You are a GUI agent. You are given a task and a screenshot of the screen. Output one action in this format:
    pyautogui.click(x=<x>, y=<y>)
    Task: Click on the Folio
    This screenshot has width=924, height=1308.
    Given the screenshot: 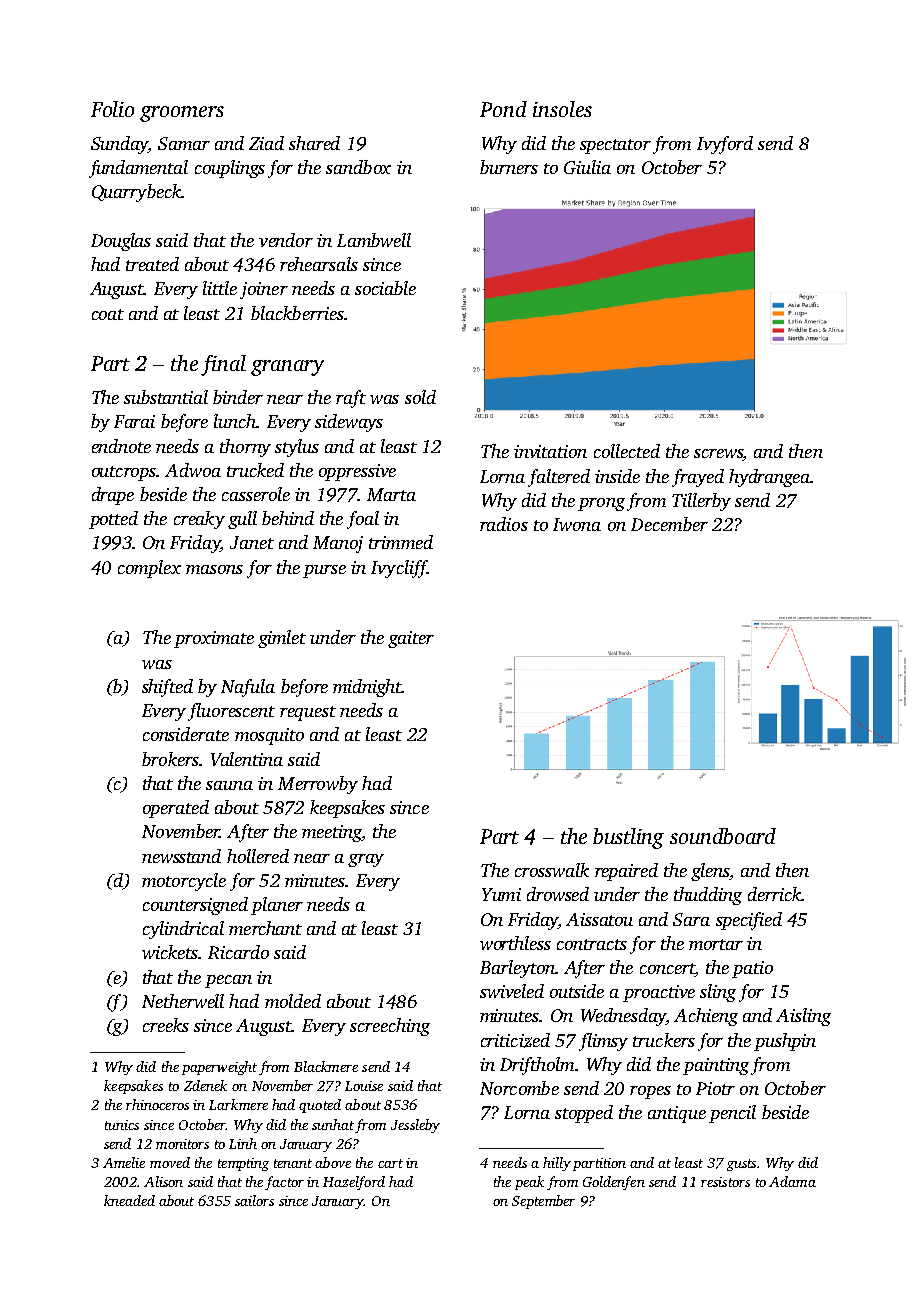 What is the action you would take?
    pyautogui.click(x=112, y=109)
